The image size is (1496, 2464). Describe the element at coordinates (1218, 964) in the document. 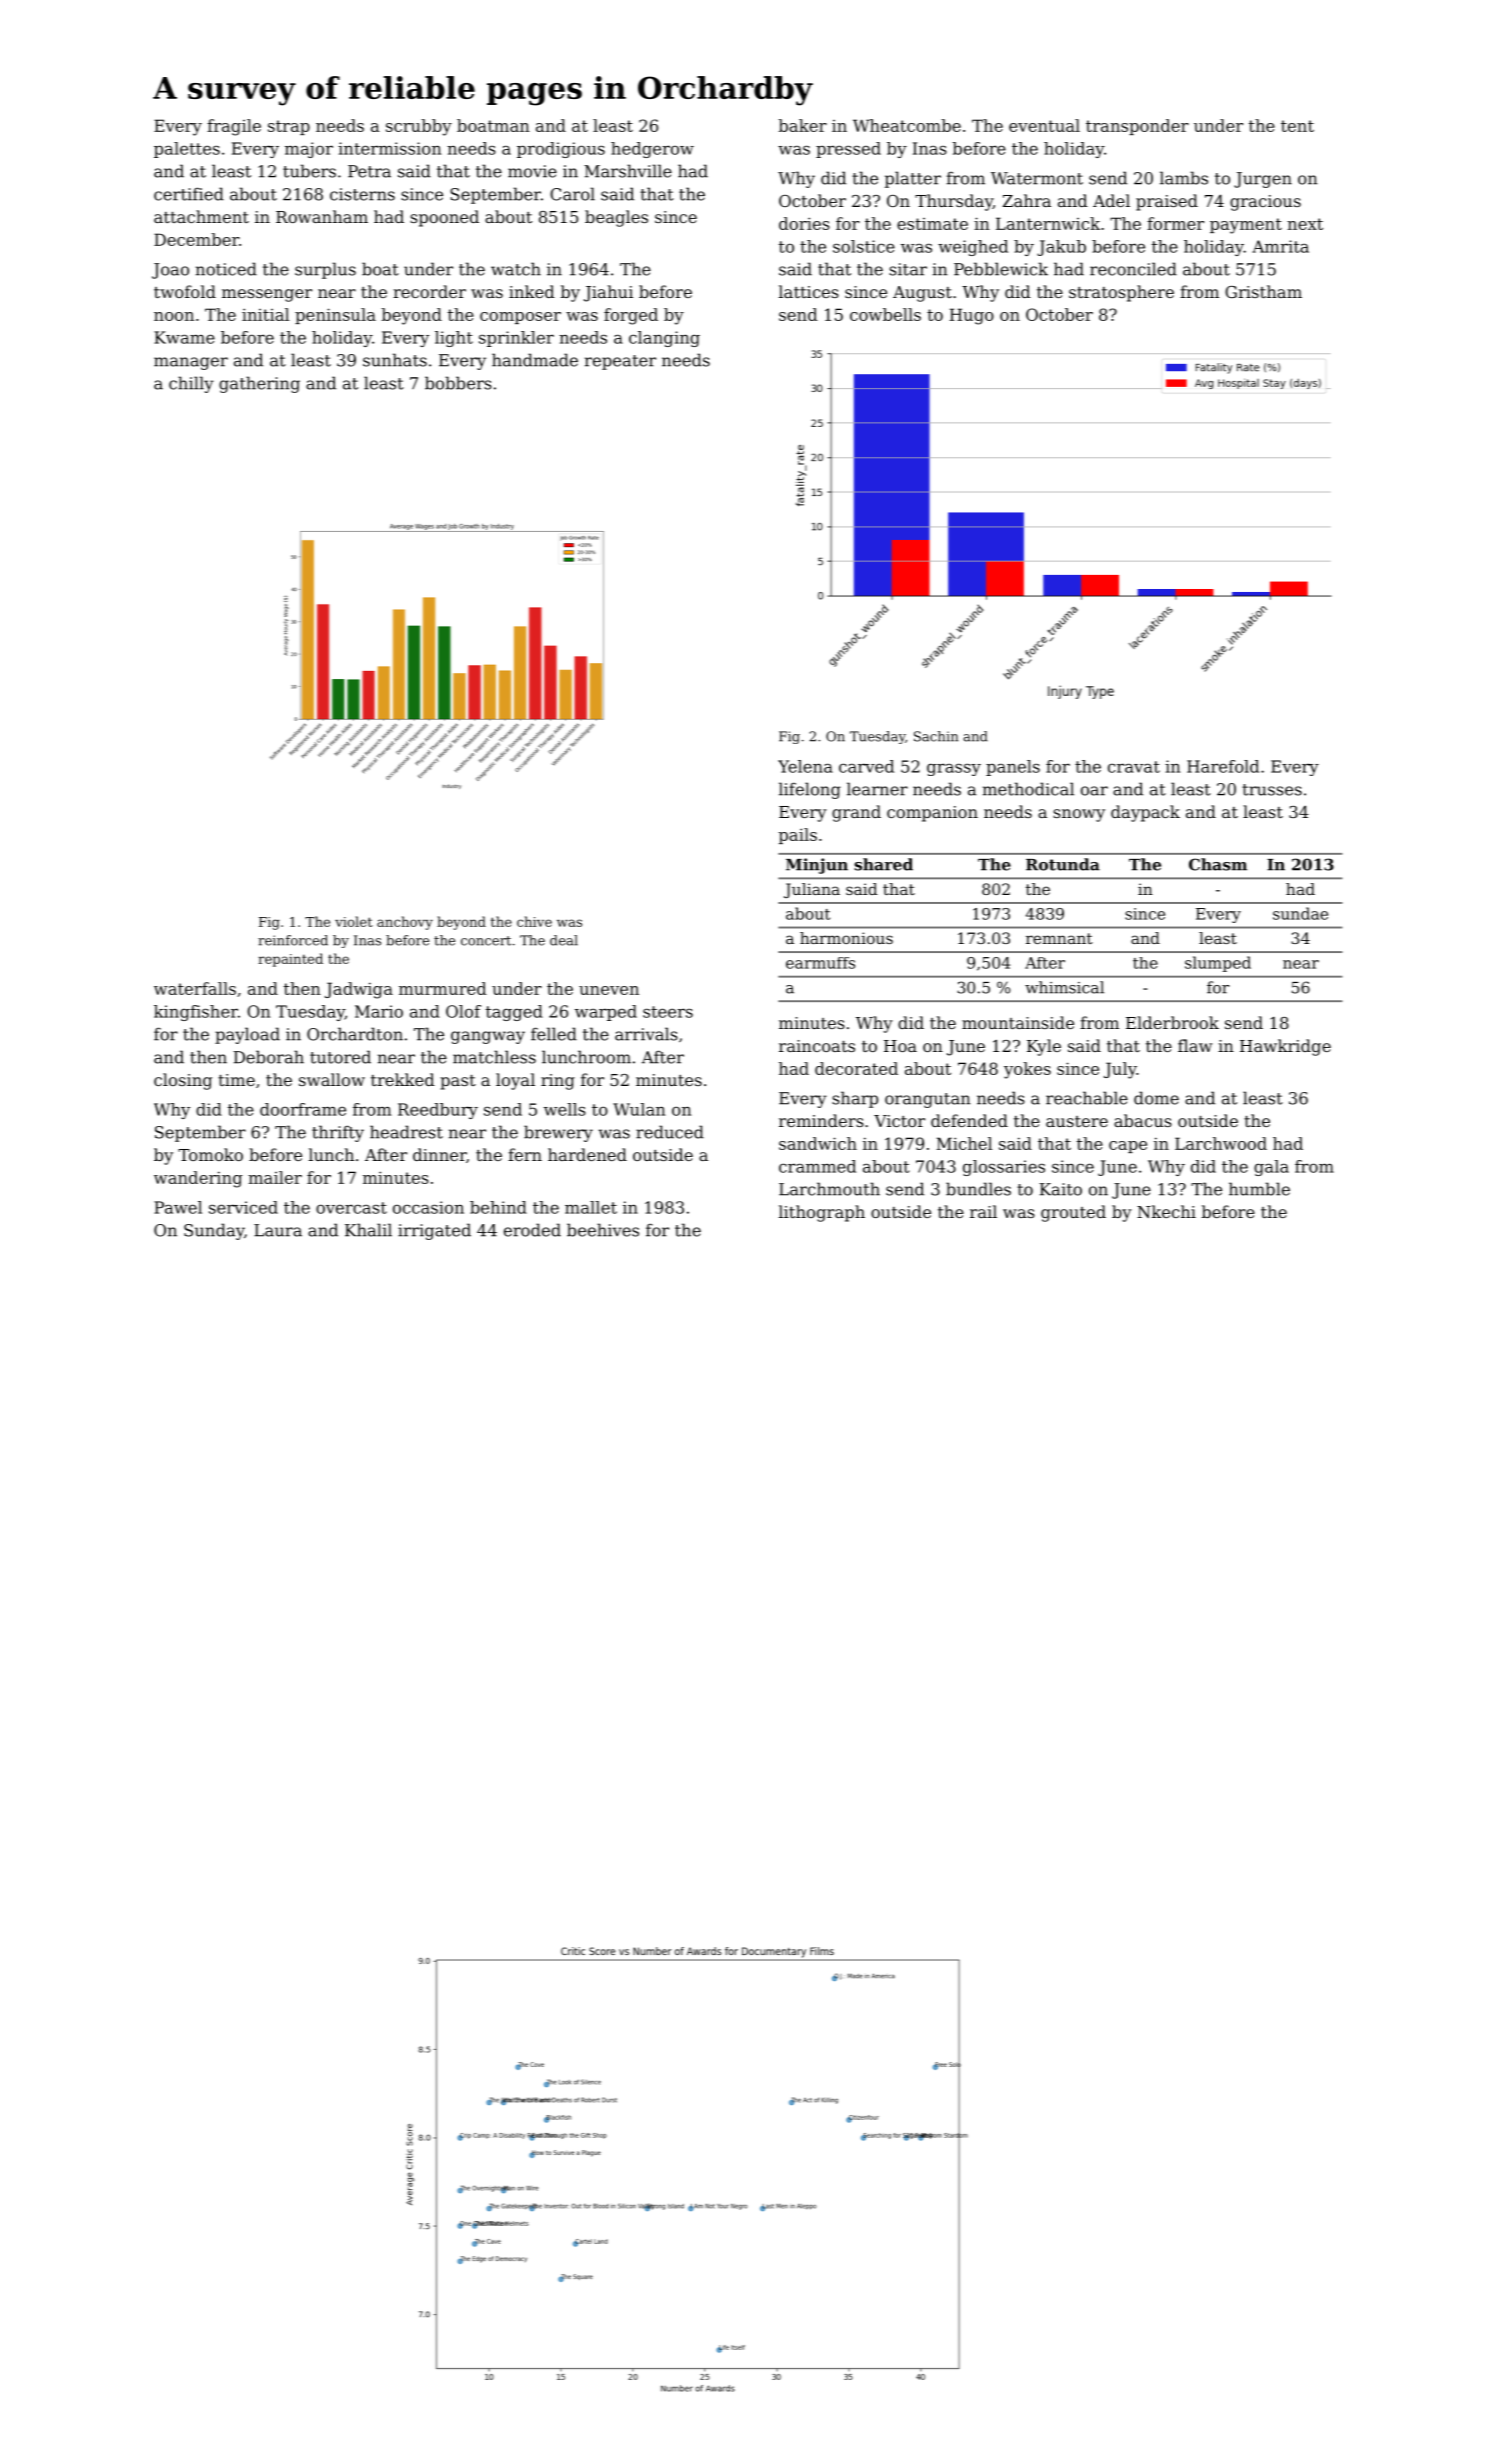

I see `slumped` at that location.
